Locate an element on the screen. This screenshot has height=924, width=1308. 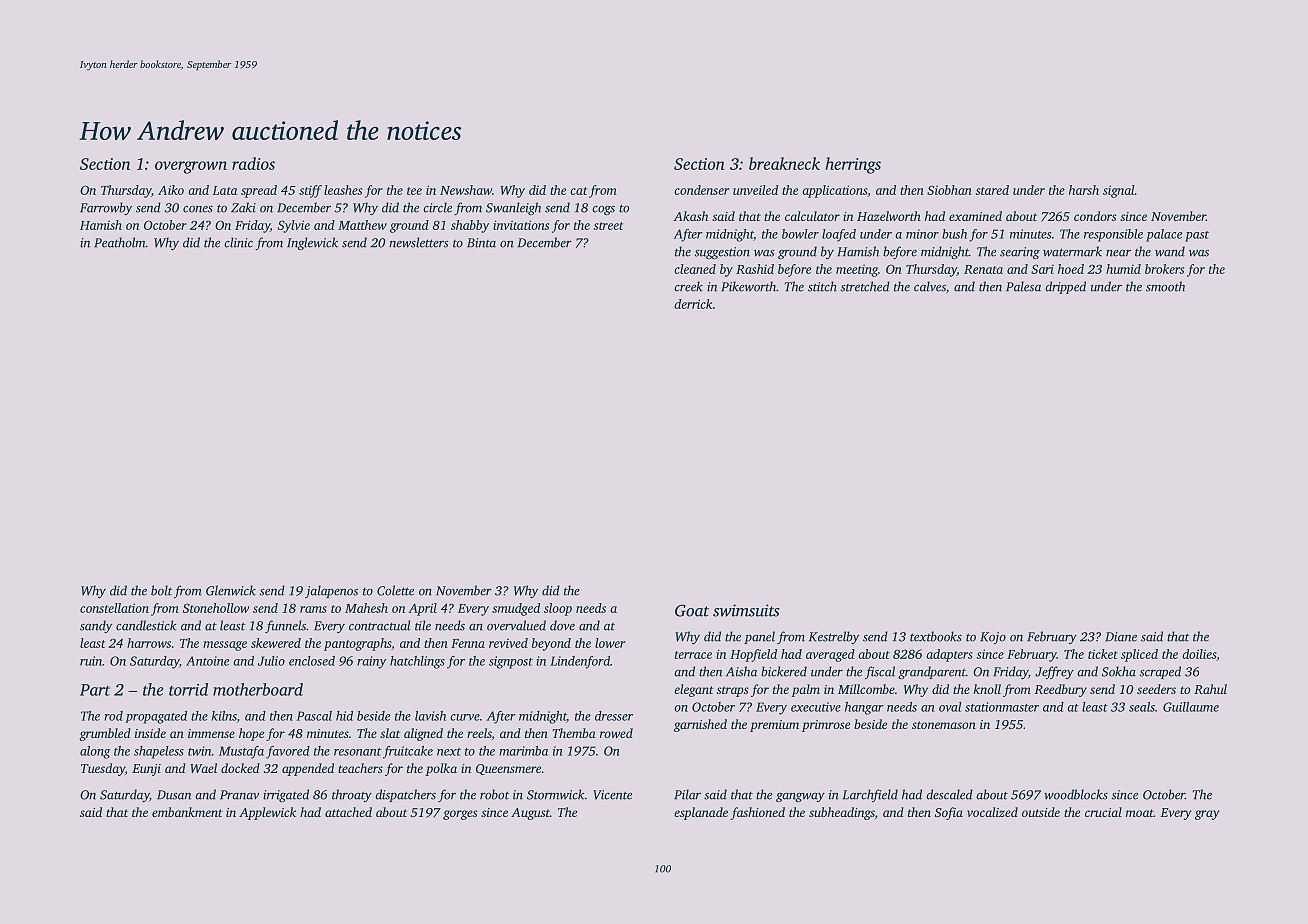
responsible is located at coordinates (1113, 235).
